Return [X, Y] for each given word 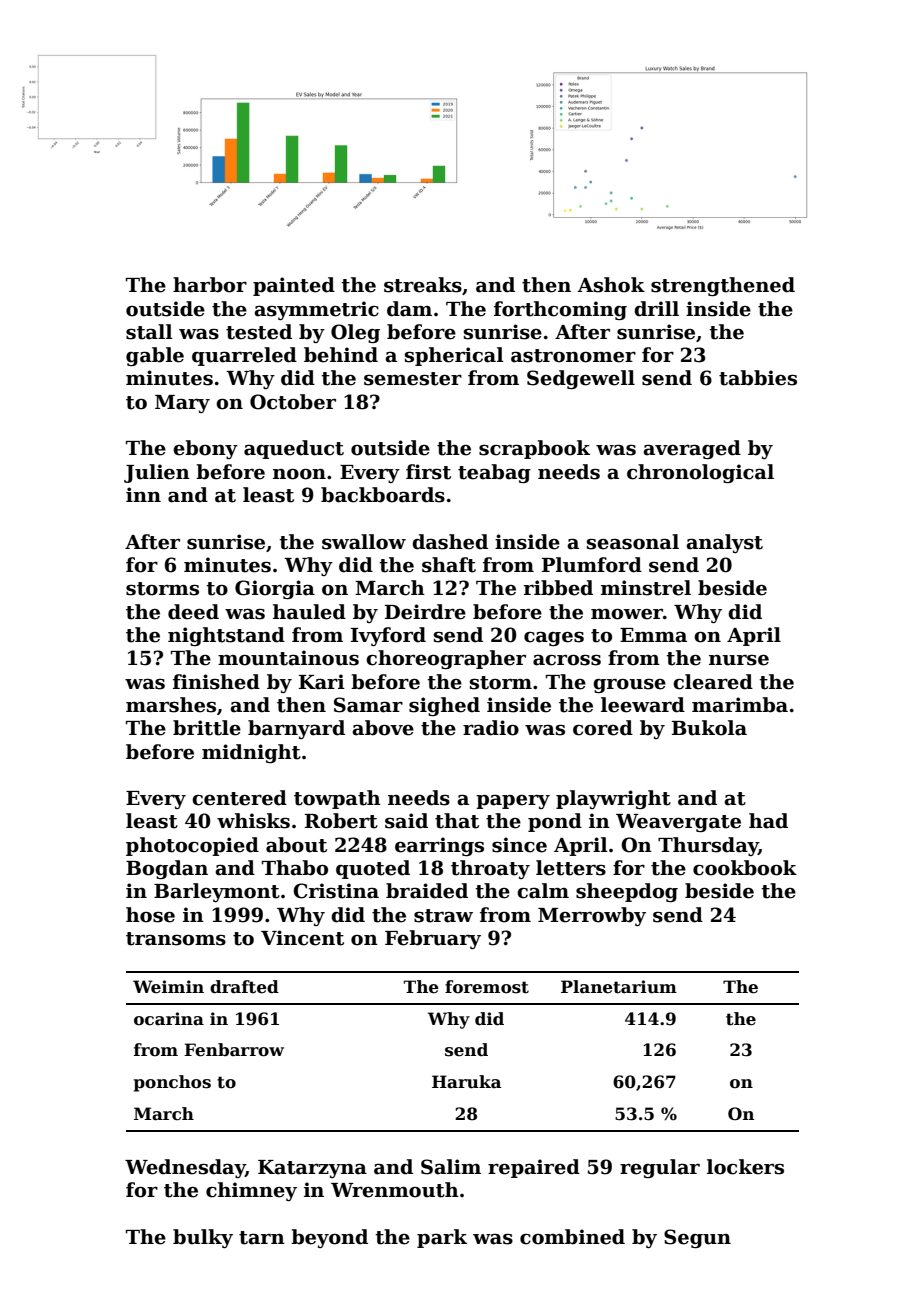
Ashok [611, 285]
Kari [322, 682]
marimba [740, 705]
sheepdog [627, 892]
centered [239, 798]
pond [555, 822]
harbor [210, 285]
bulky [203, 1238]
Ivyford [388, 636]
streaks [423, 285]
